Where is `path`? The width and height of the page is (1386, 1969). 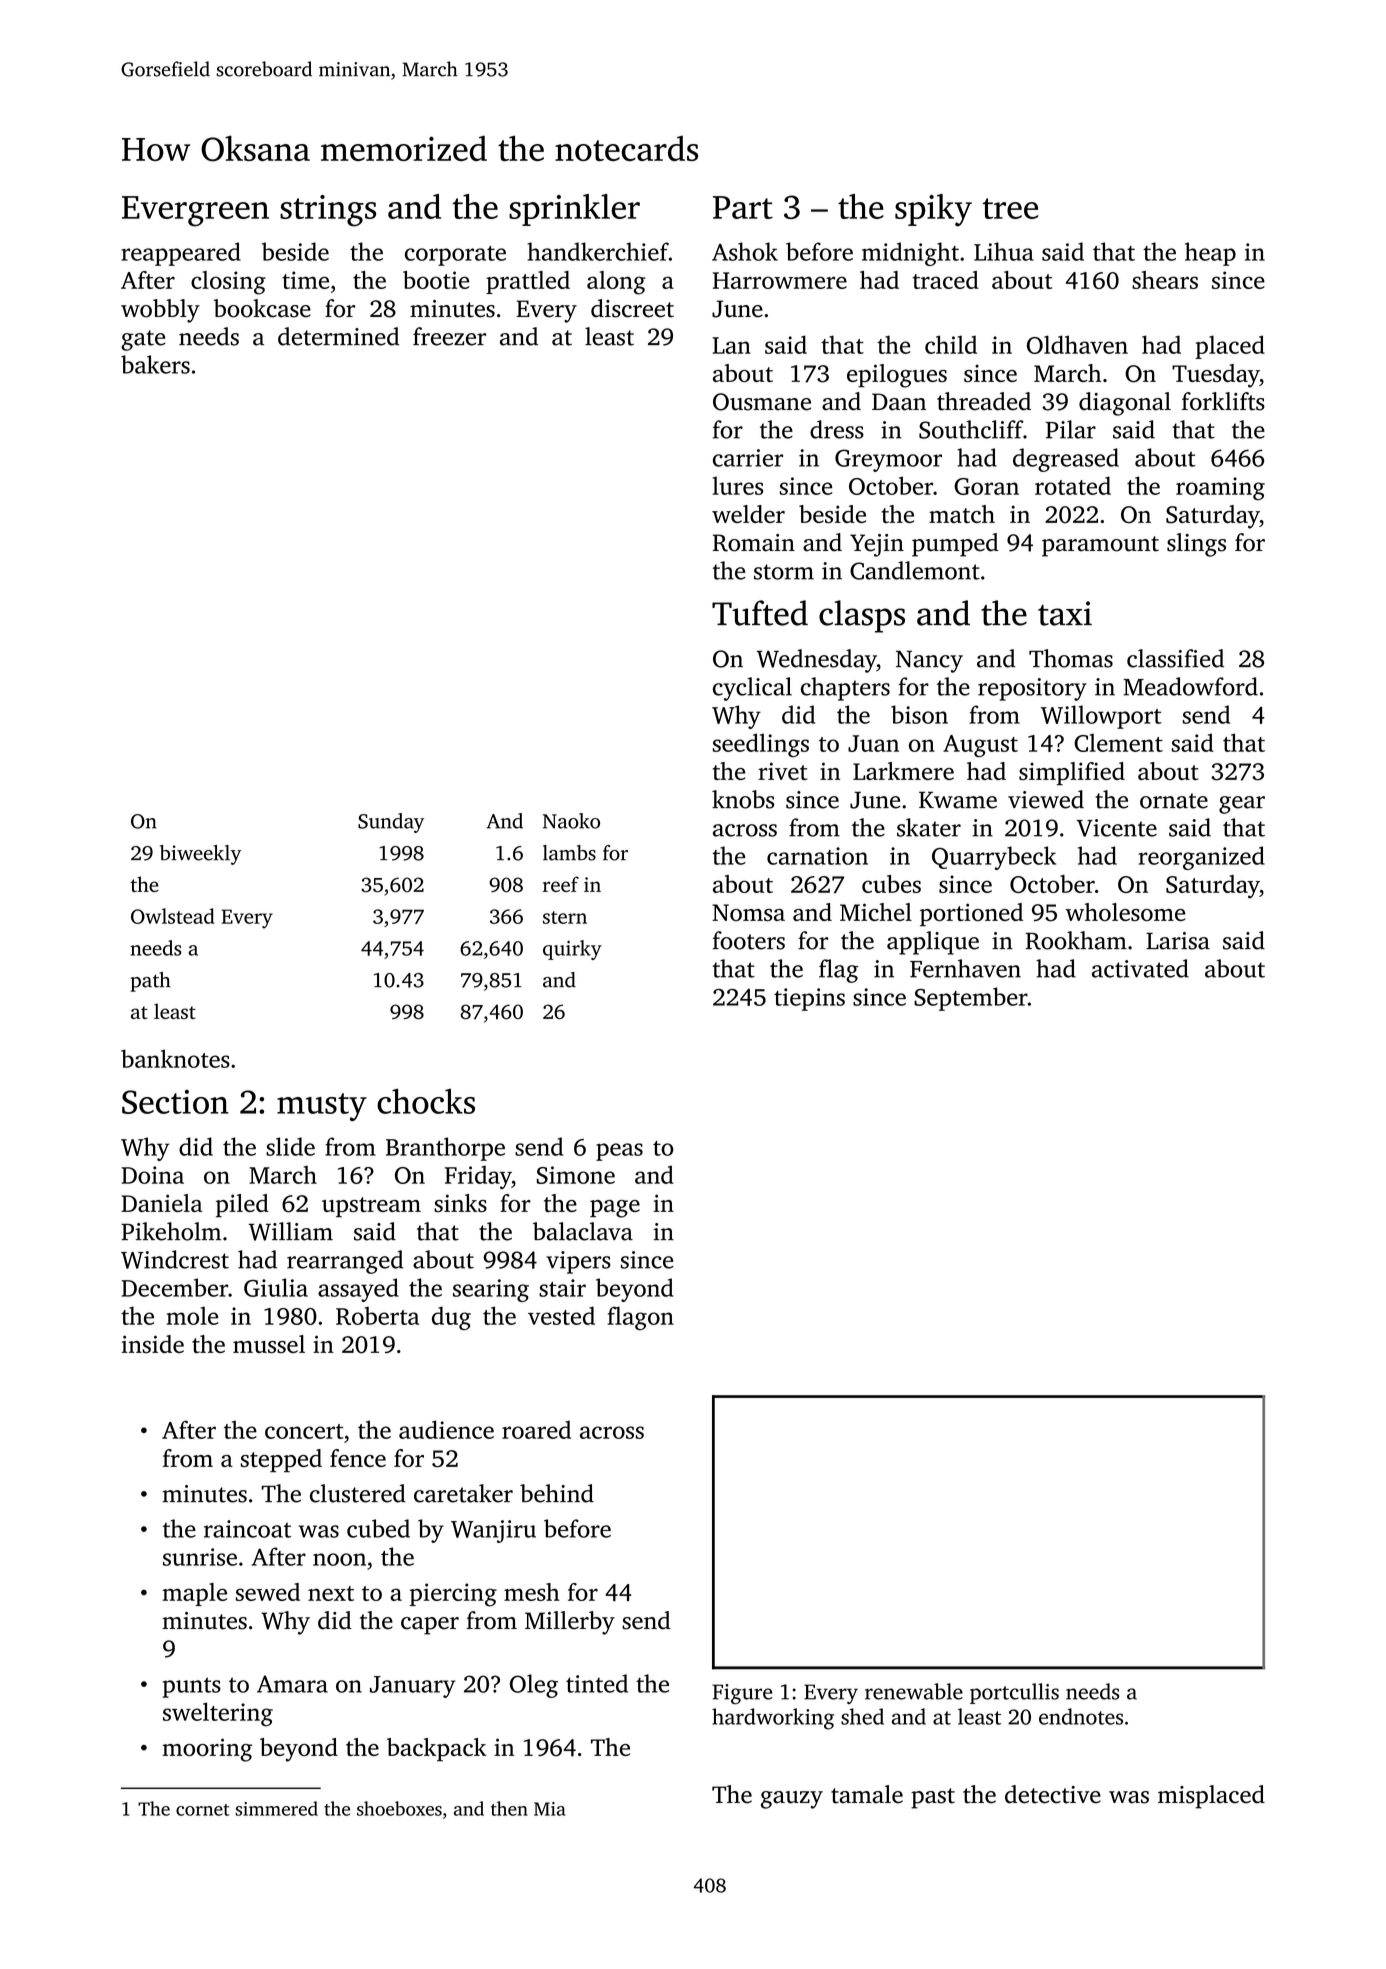
path is located at coordinates (150, 982).
